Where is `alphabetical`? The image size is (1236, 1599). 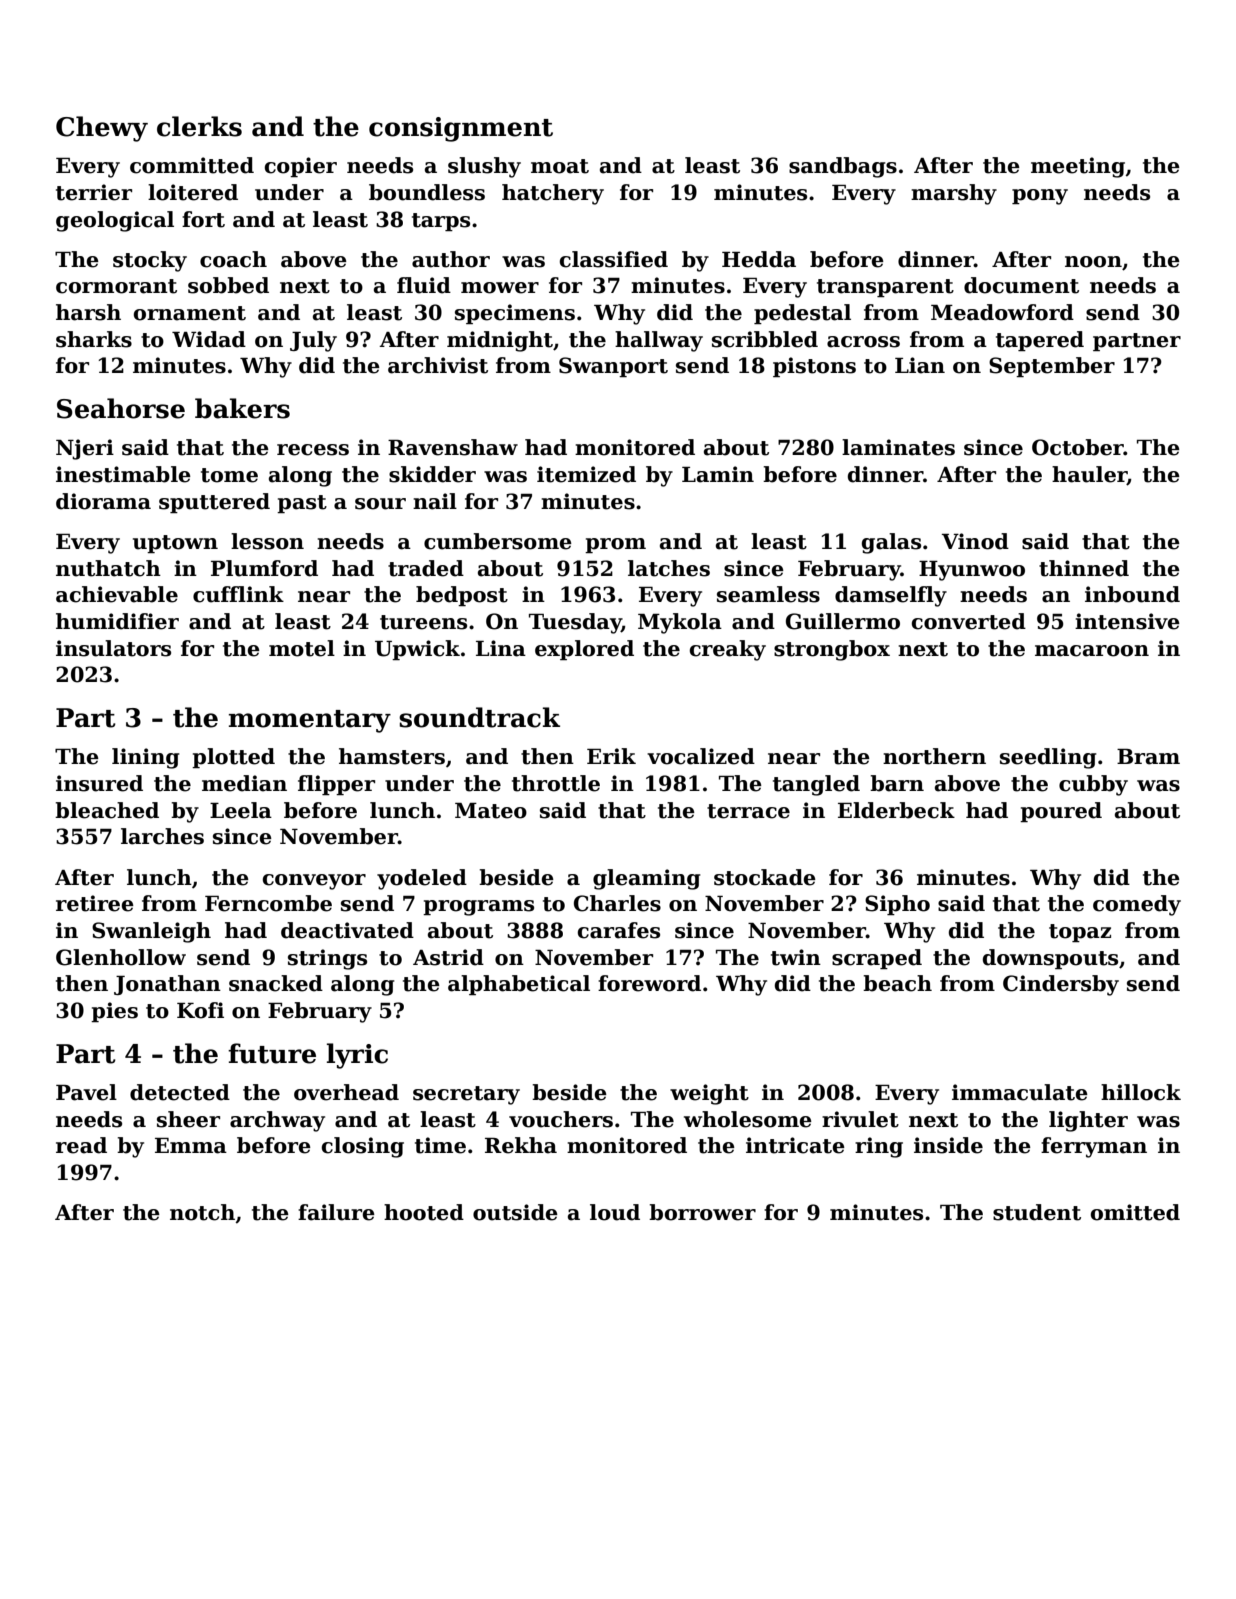 alphabetical is located at coordinates (519, 985).
